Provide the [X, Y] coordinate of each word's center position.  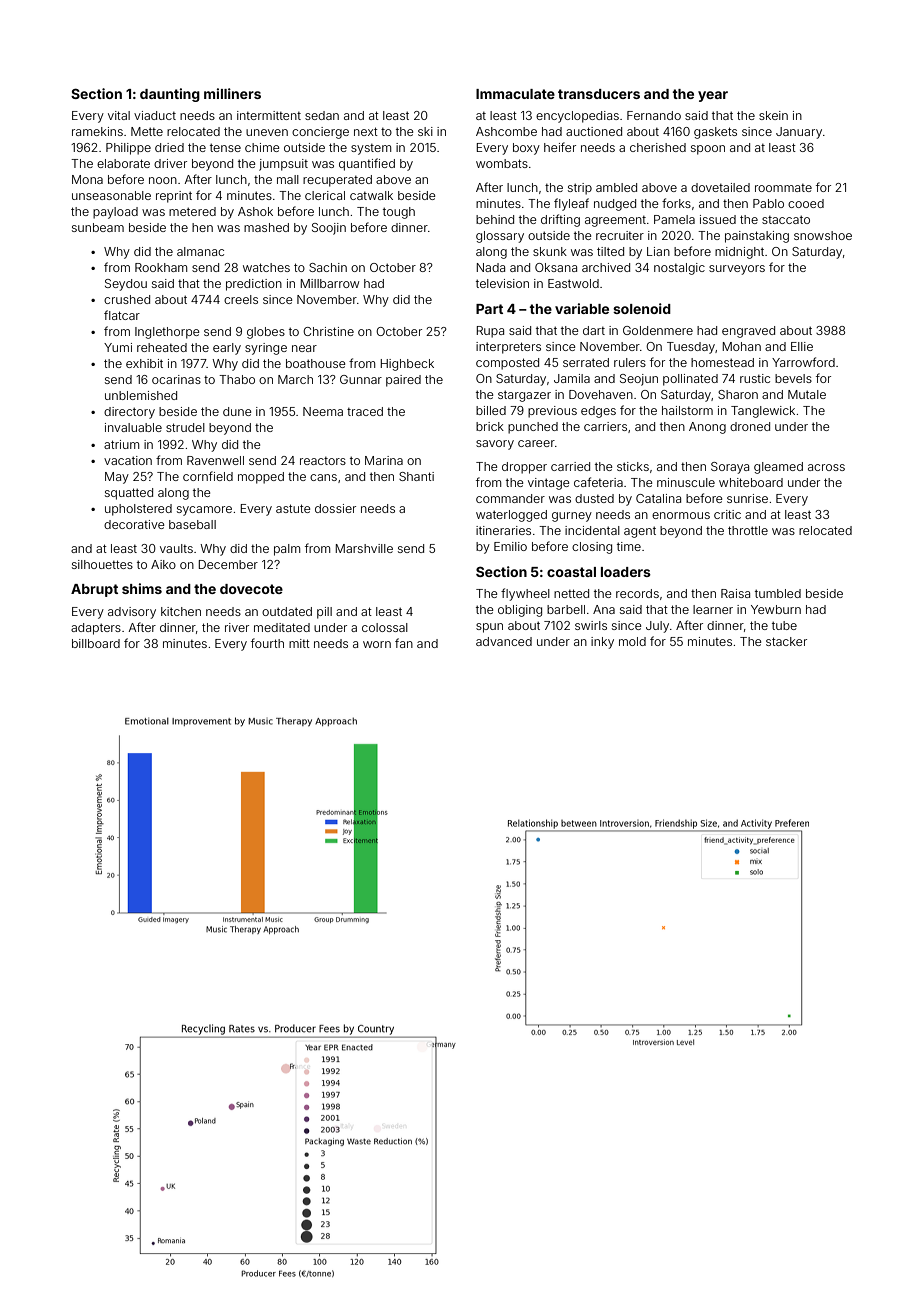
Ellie [802, 346]
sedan [322, 115]
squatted [129, 494]
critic [727, 514]
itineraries [503, 530]
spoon [708, 150]
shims [142, 588]
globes [266, 333]
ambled [616, 187]
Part [489, 309]
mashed [266, 227]
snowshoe [823, 235]
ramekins [97, 131]
